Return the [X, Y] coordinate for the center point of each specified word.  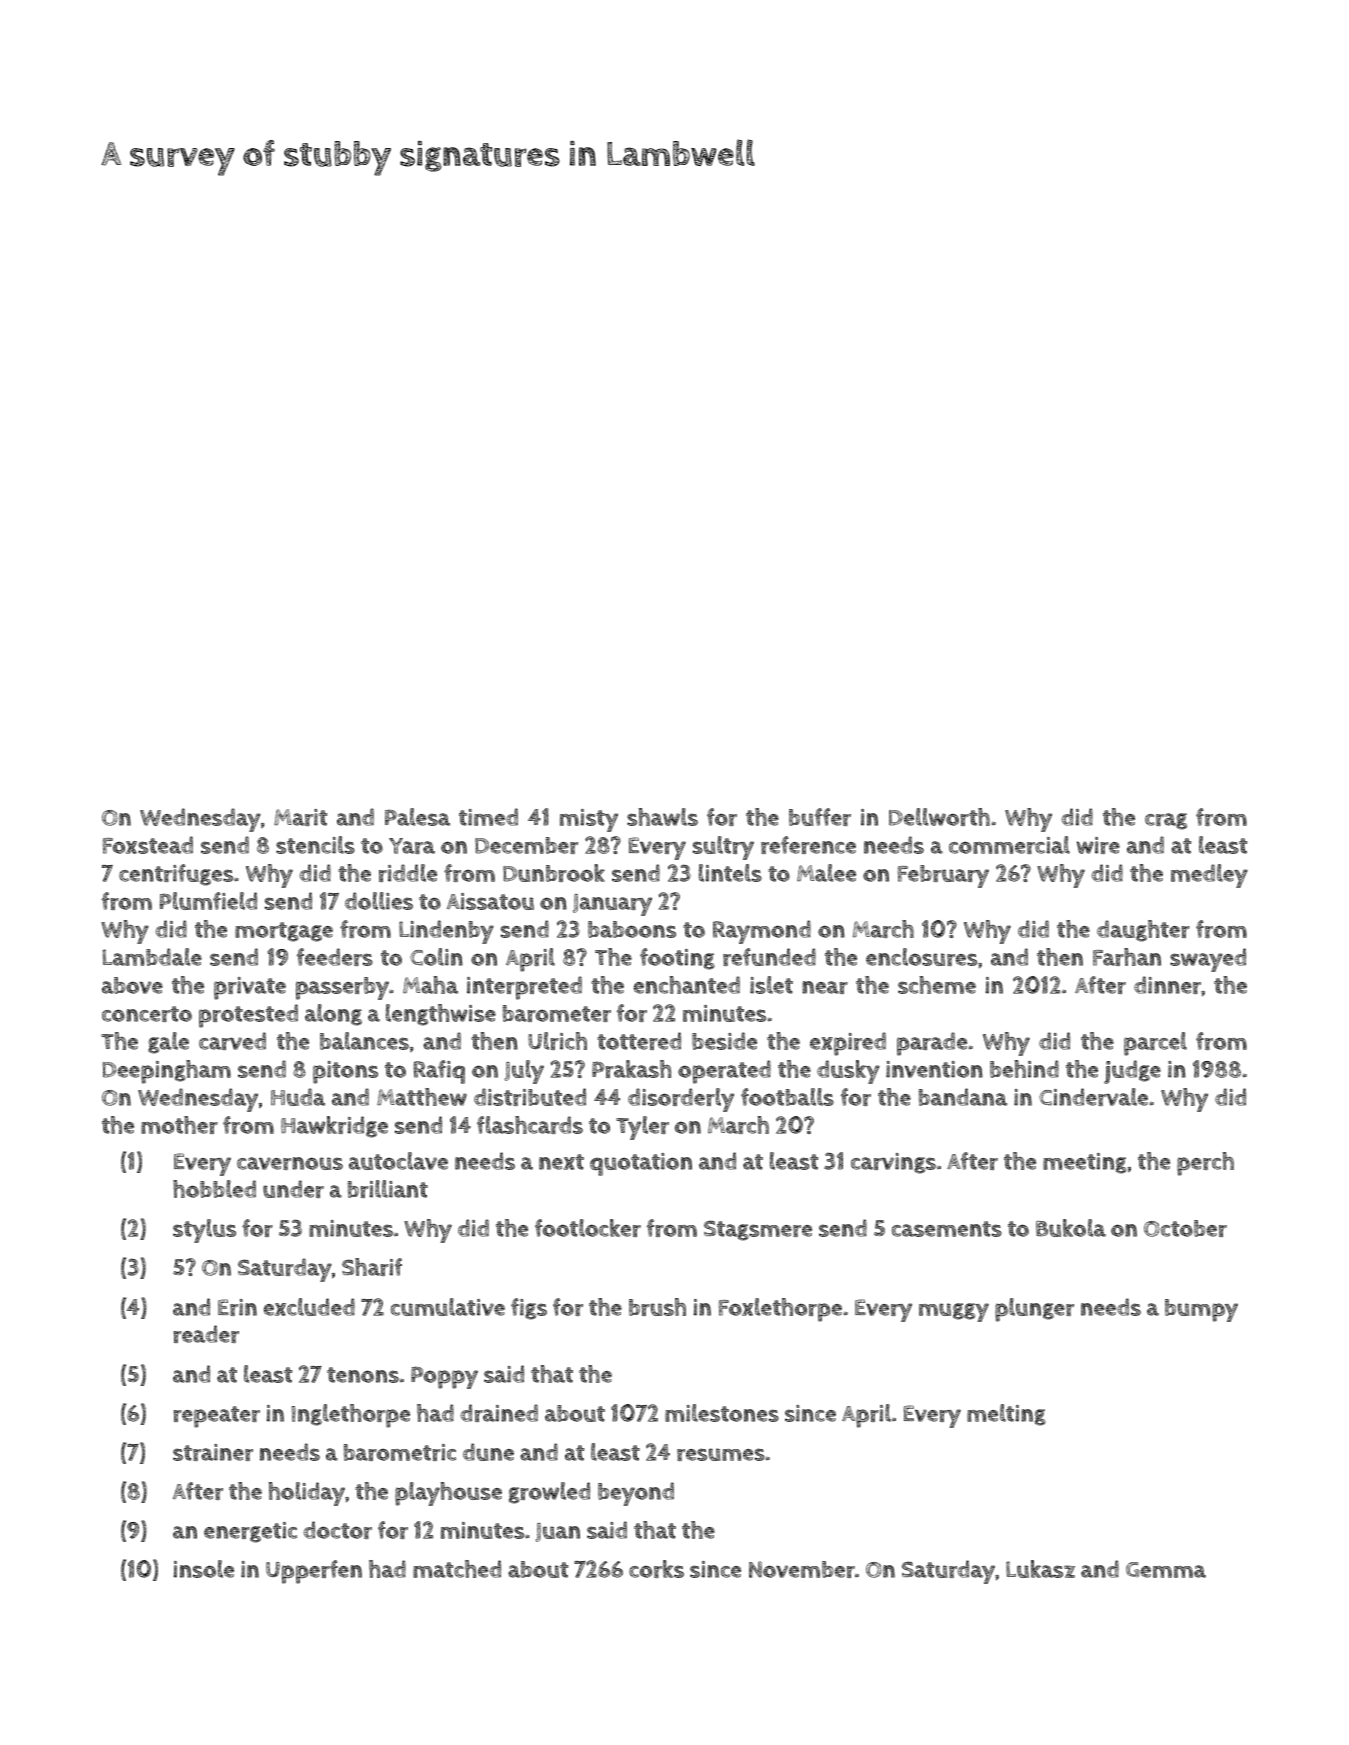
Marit [300, 817]
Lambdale [152, 957]
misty [589, 820]
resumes [721, 1454]
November [802, 1569]
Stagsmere [758, 1230]
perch [1205, 1164]
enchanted [687, 985]
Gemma [1166, 1570]
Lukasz [1040, 1569]
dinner [1167, 985]
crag [1166, 821]
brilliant [388, 1189]
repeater [217, 1417]
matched [457, 1569]
